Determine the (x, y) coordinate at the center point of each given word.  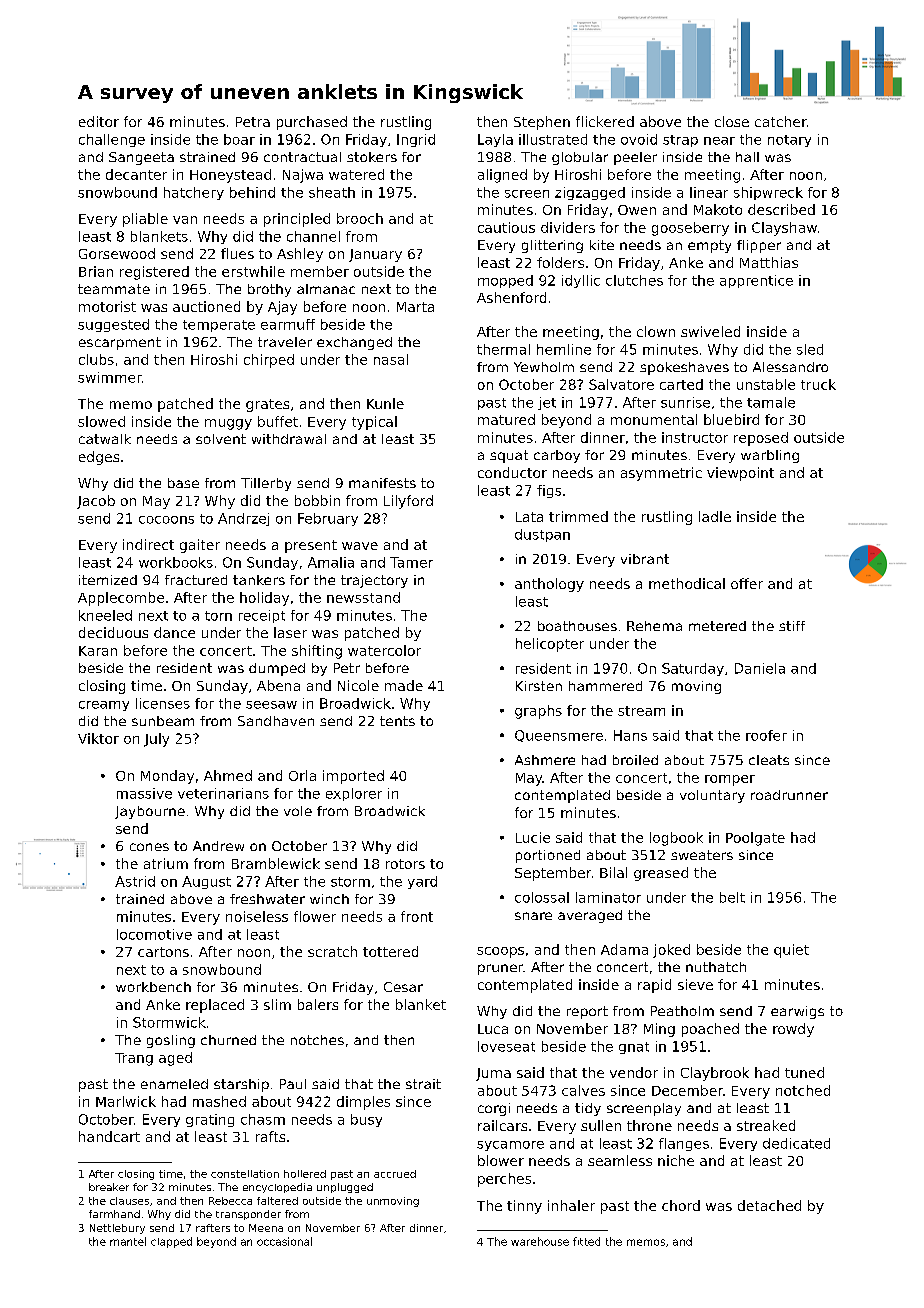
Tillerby (266, 484)
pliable (145, 220)
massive (144, 793)
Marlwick (126, 1101)
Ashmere (545, 760)
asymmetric (661, 474)
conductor (512, 472)
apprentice (756, 281)
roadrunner (789, 795)
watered (356, 174)
